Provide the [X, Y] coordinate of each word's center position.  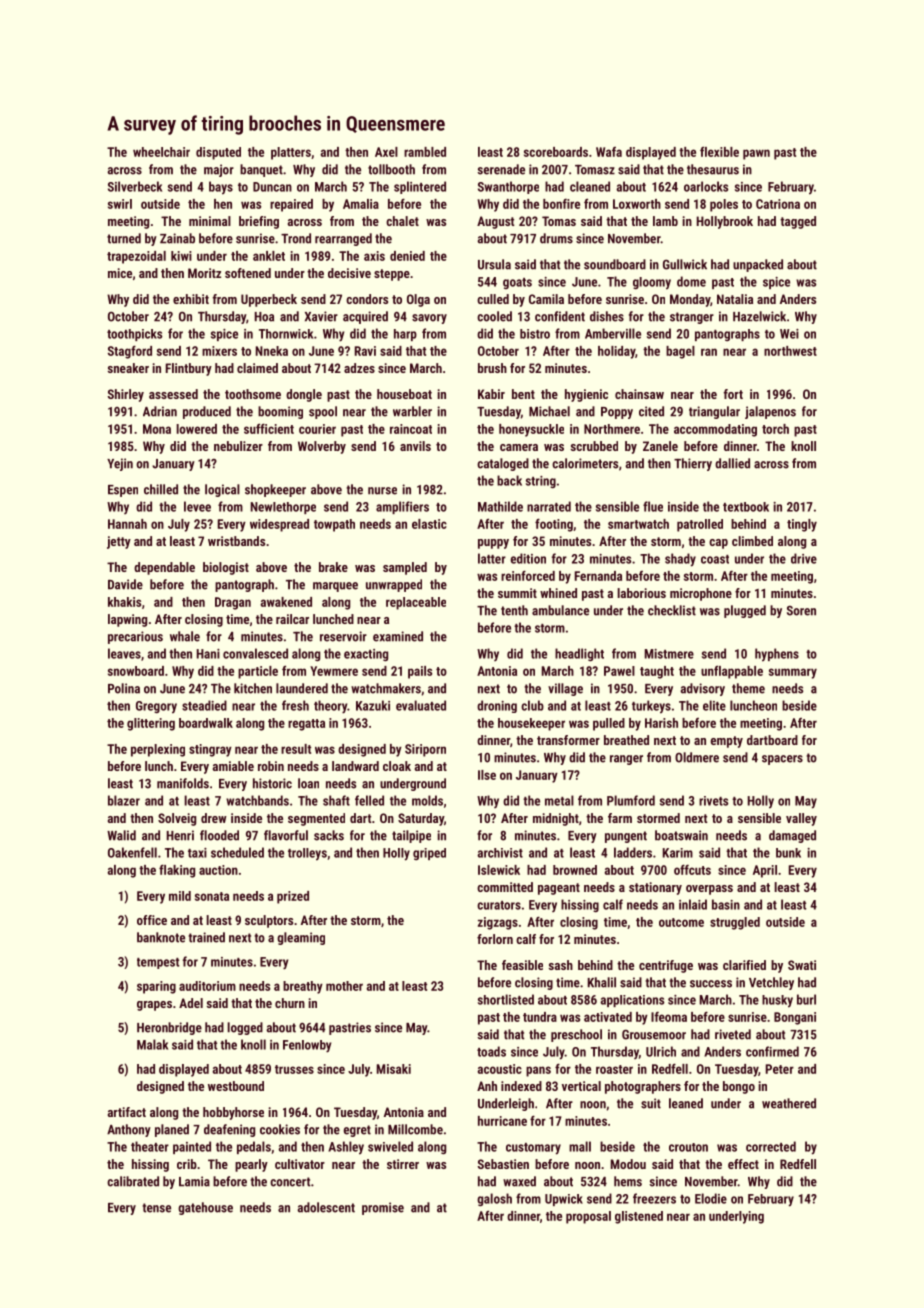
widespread [279, 525]
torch [775, 429]
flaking [177, 871]
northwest [790, 351]
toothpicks [134, 335]
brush [492, 368]
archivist [500, 853]
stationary [655, 888]
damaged [792, 836]
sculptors [269, 921]
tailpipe [411, 836]
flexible [719, 151]
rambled [425, 152]
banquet [261, 170]
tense [157, 1208]
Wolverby [322, 447]
